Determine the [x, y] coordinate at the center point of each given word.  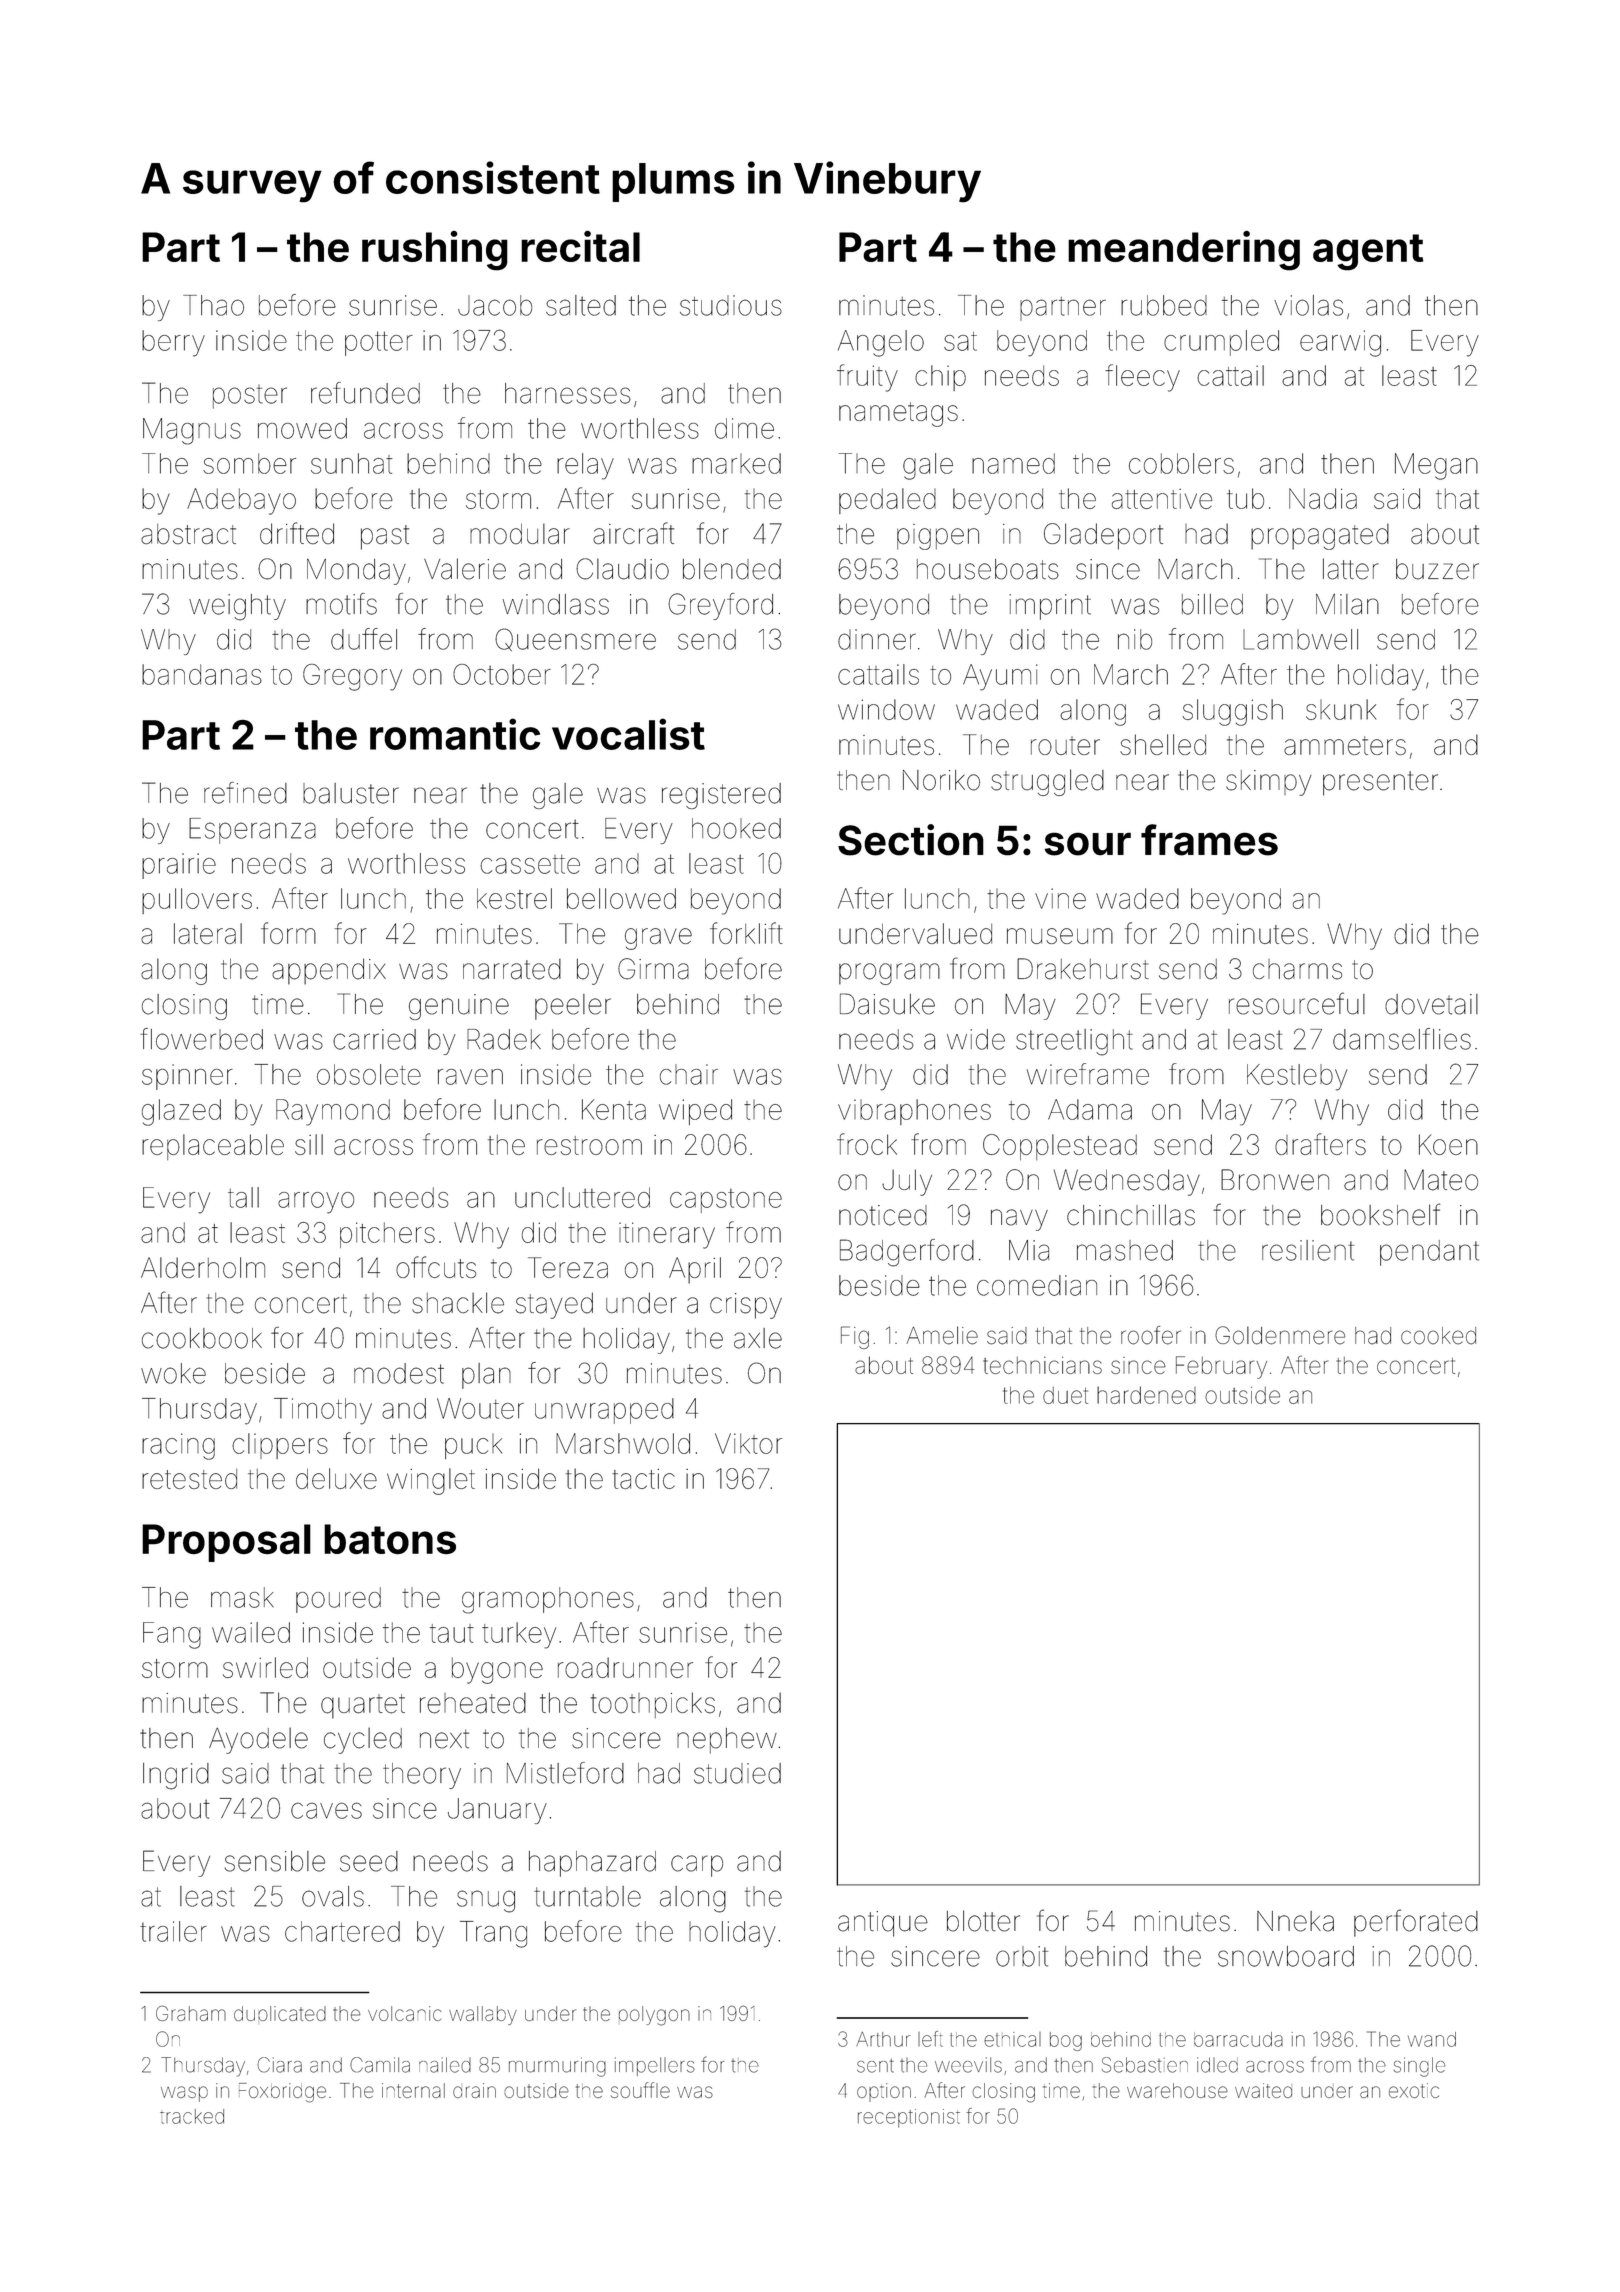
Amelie [942, 1335]
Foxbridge [282, 2093]
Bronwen [1275, 1180]
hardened [1146, 1395]
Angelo [881, 343]
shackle [458, 1303]
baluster [351, 793]
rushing [435, 251]
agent [1368, 252]
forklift [746, 933]
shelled [1163, 744]
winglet [431, 1481]
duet [1065, 1395]
